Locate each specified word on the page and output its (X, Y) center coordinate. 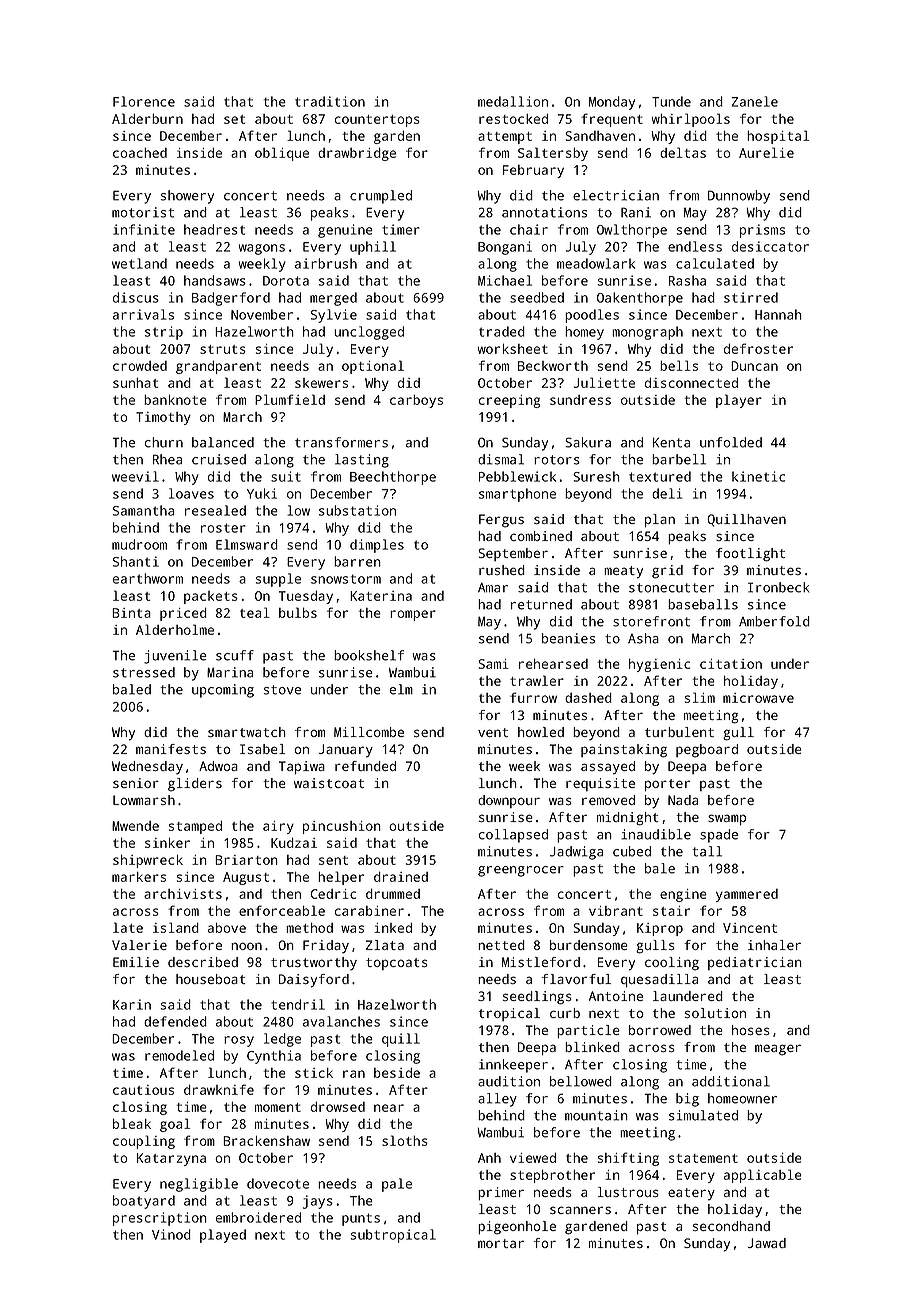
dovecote (278, 1183)
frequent (612, 120)
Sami (493, 664)
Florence (144, 101)
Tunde (671, 101)
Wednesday (147, 768)
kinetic (758, 476)
